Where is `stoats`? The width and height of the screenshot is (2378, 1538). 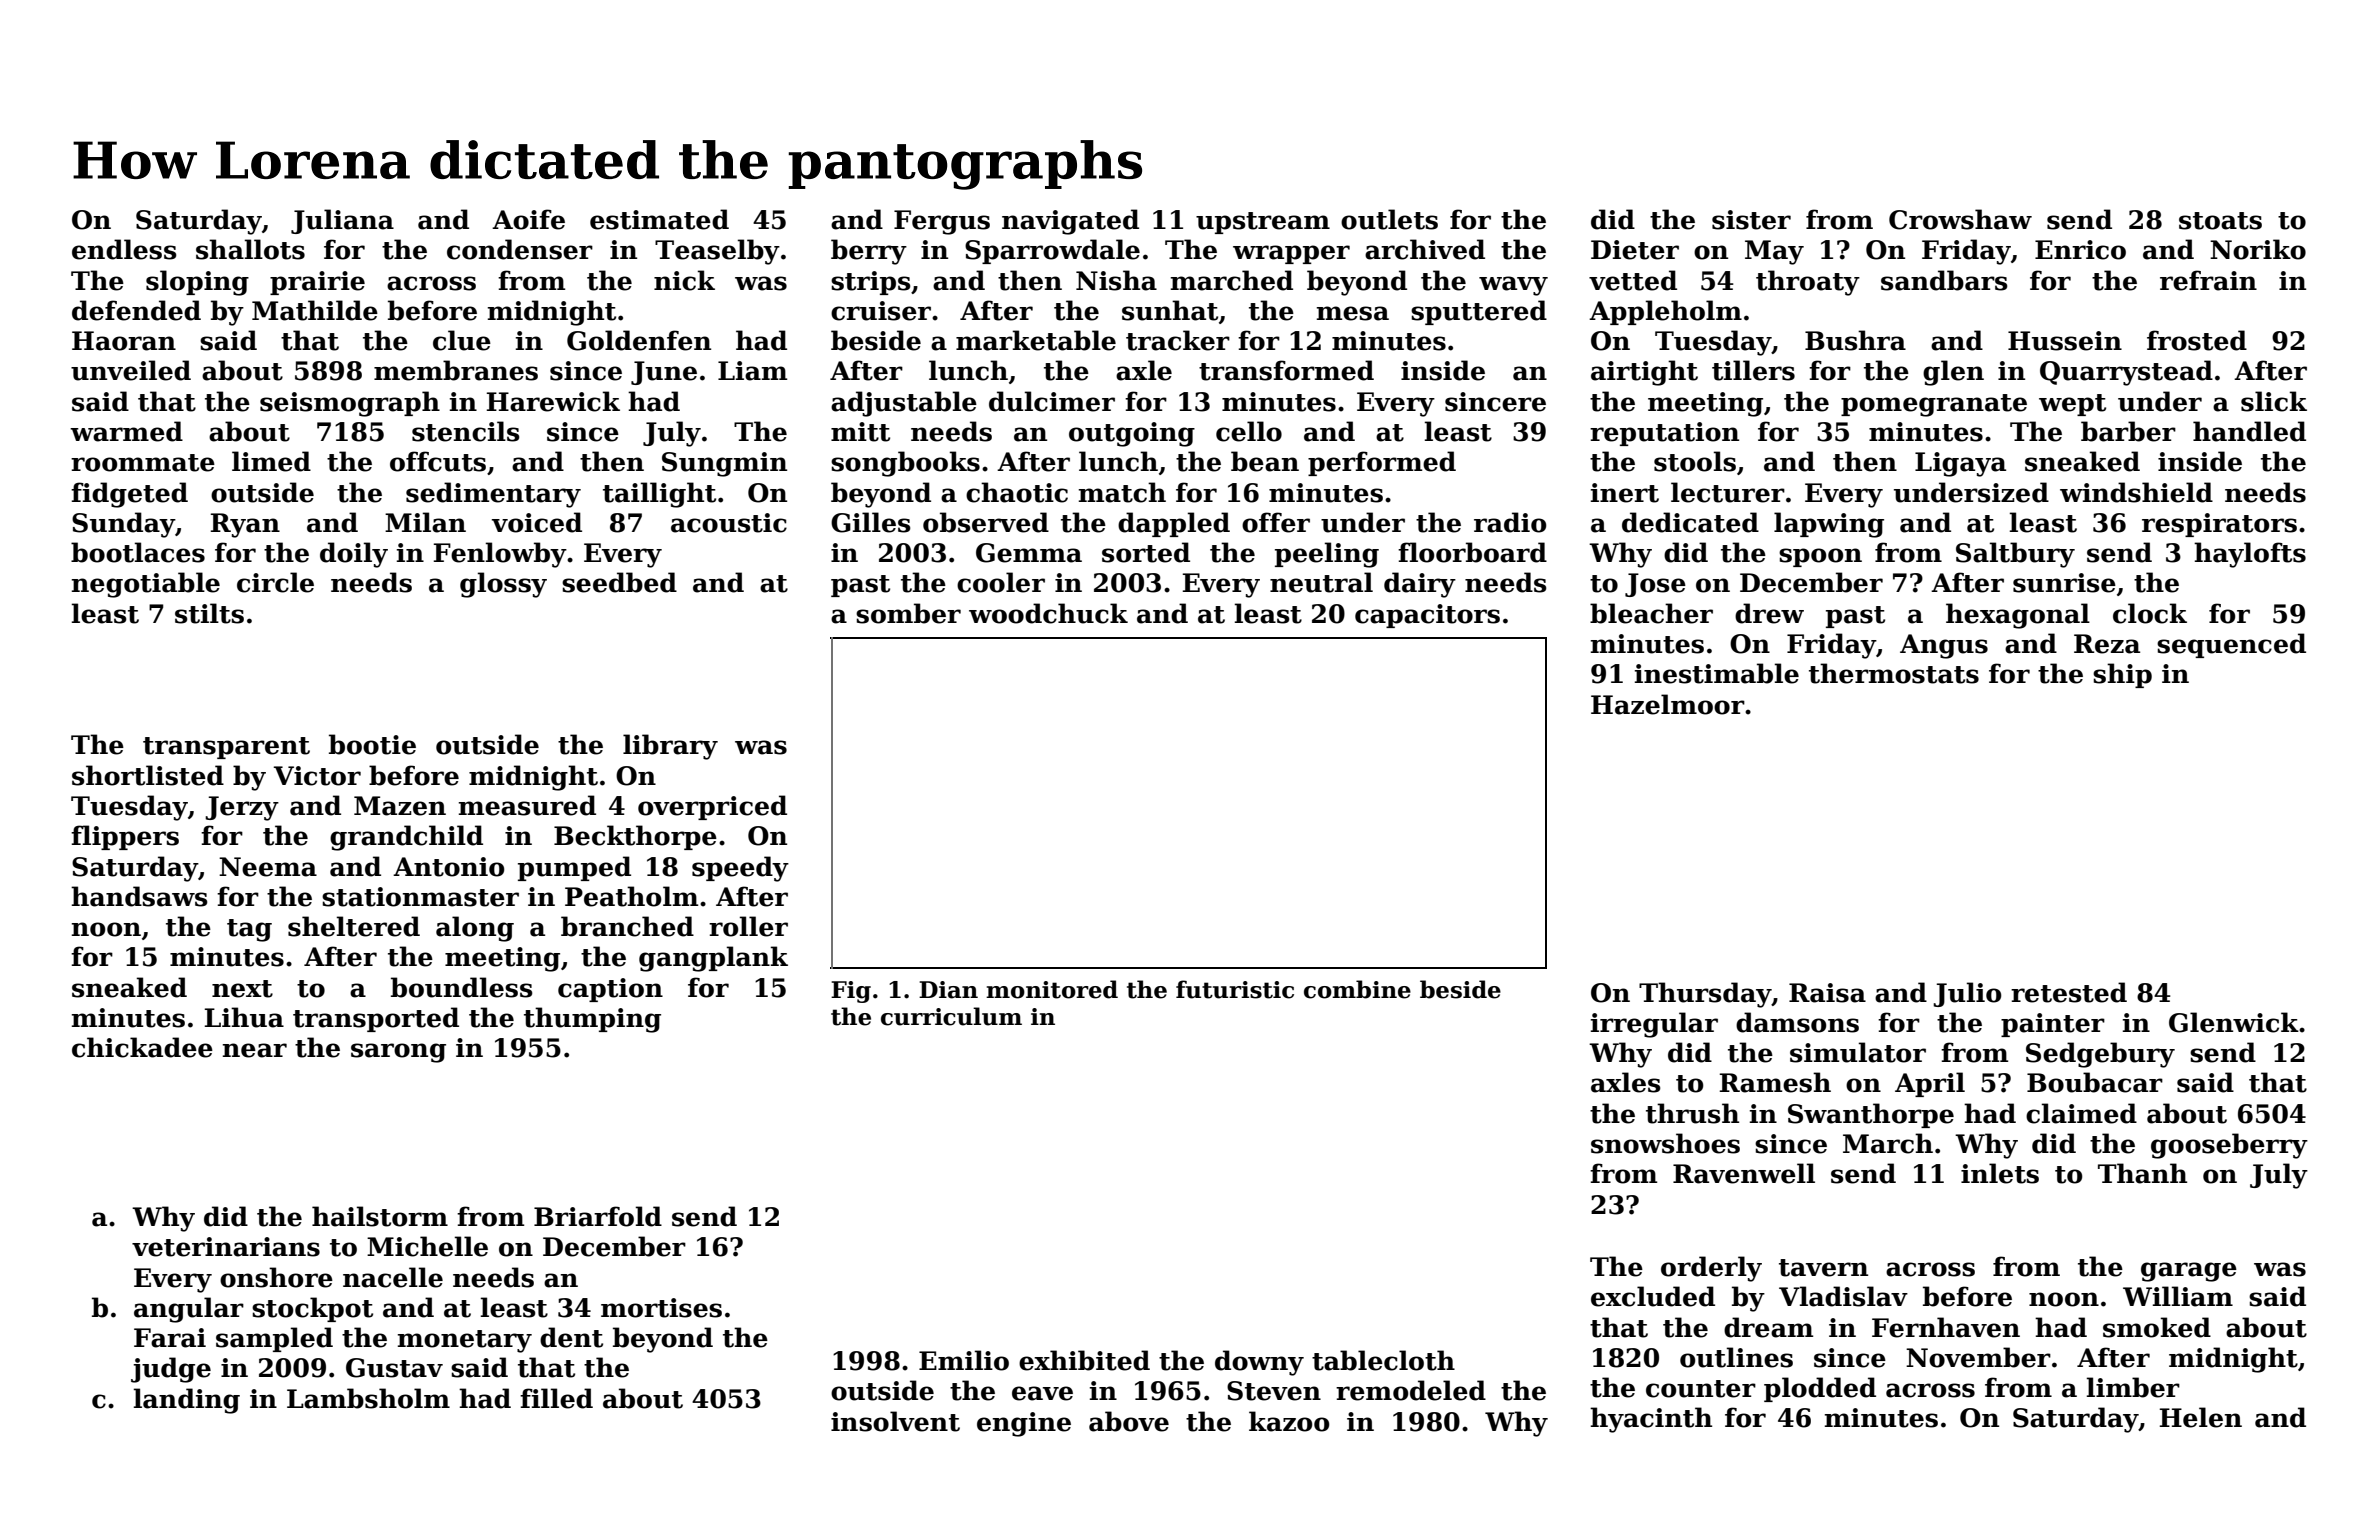 stoats is located at coordinates (2220, 221).
